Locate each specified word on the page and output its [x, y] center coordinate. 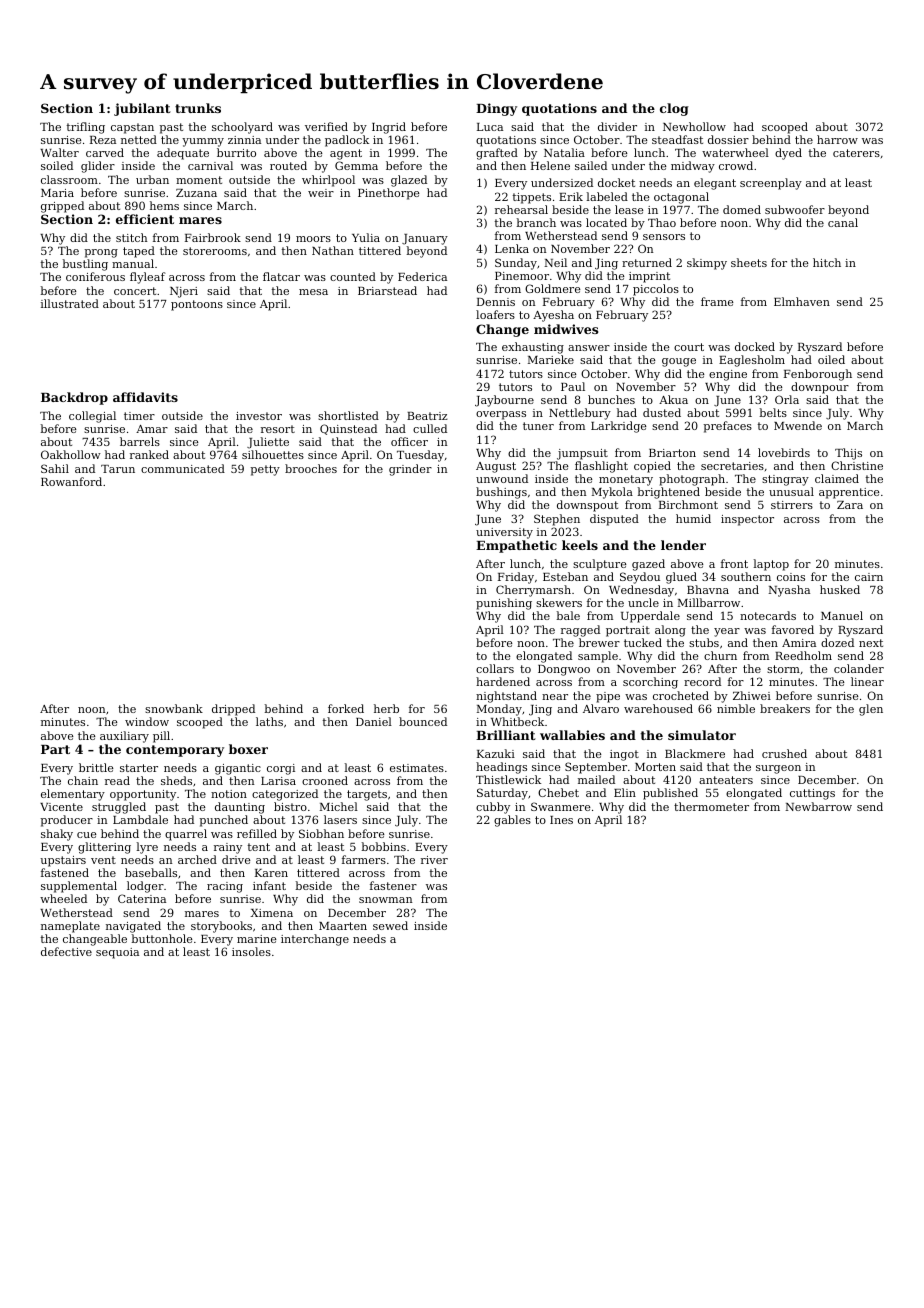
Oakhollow [71, 454]
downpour [820, 388]
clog [674, 109]
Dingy [496, 109]
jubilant [142, 109]
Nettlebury [580, 414]
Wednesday [641, 591]
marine [257, 939]
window [147, 721]
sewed [390, 925]
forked [346, 708]
